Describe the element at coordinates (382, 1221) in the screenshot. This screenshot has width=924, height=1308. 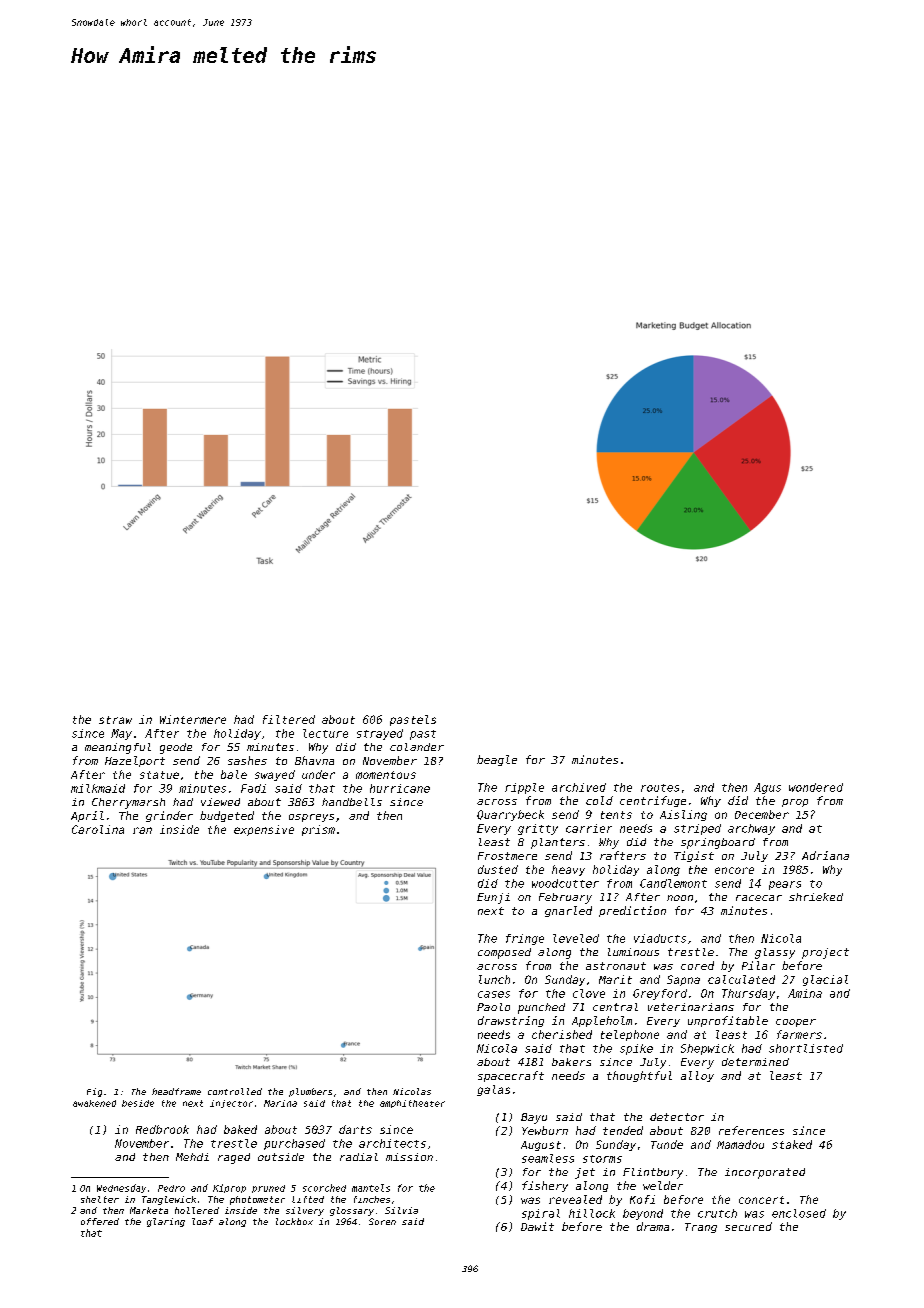
I see `Soren` at that location.
